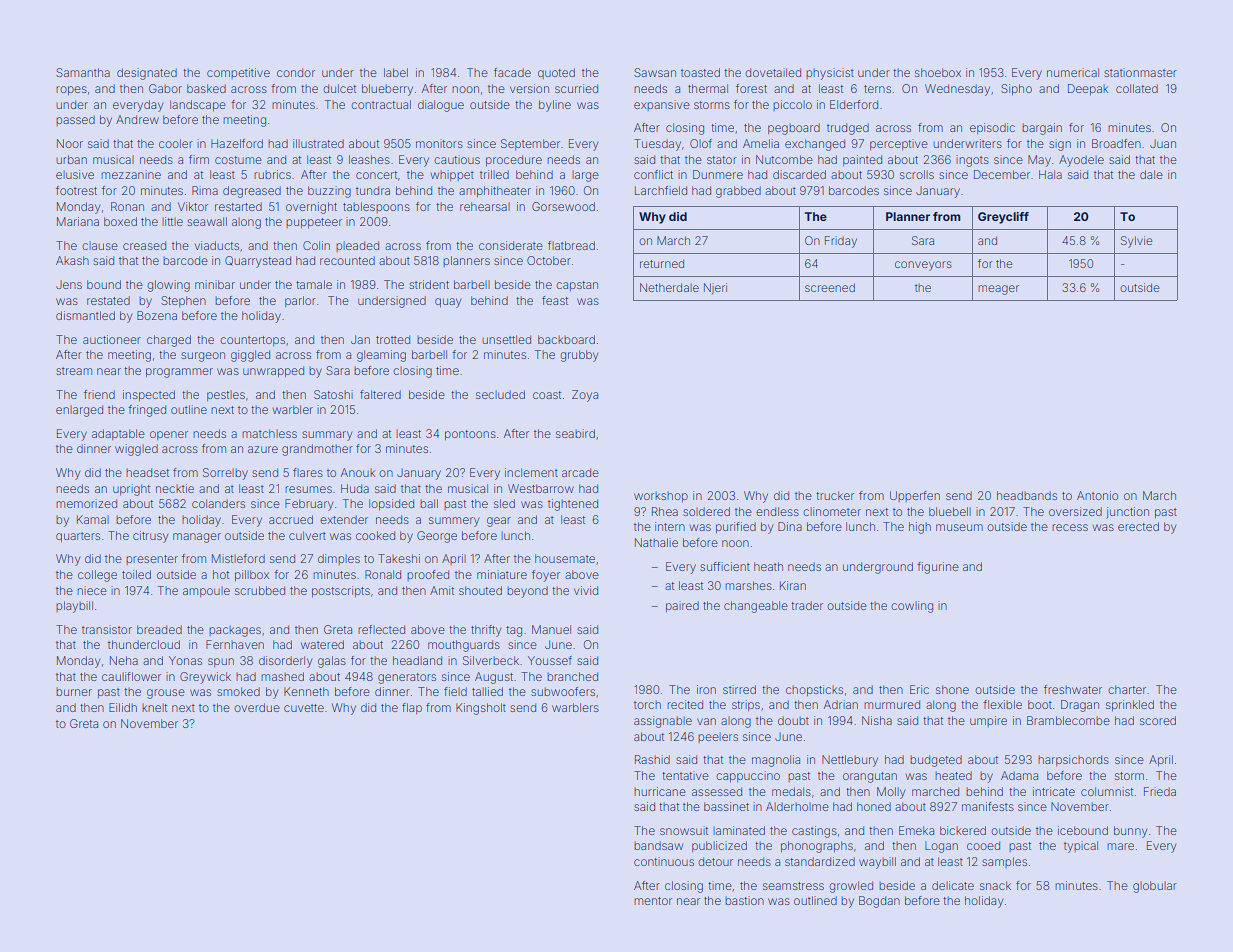 This screenshot has height=952, width=1233. What do you see at coordinates (1137, 242) in the screenshot?
I see `Sylvie` at bounding box center [1137, 242].
